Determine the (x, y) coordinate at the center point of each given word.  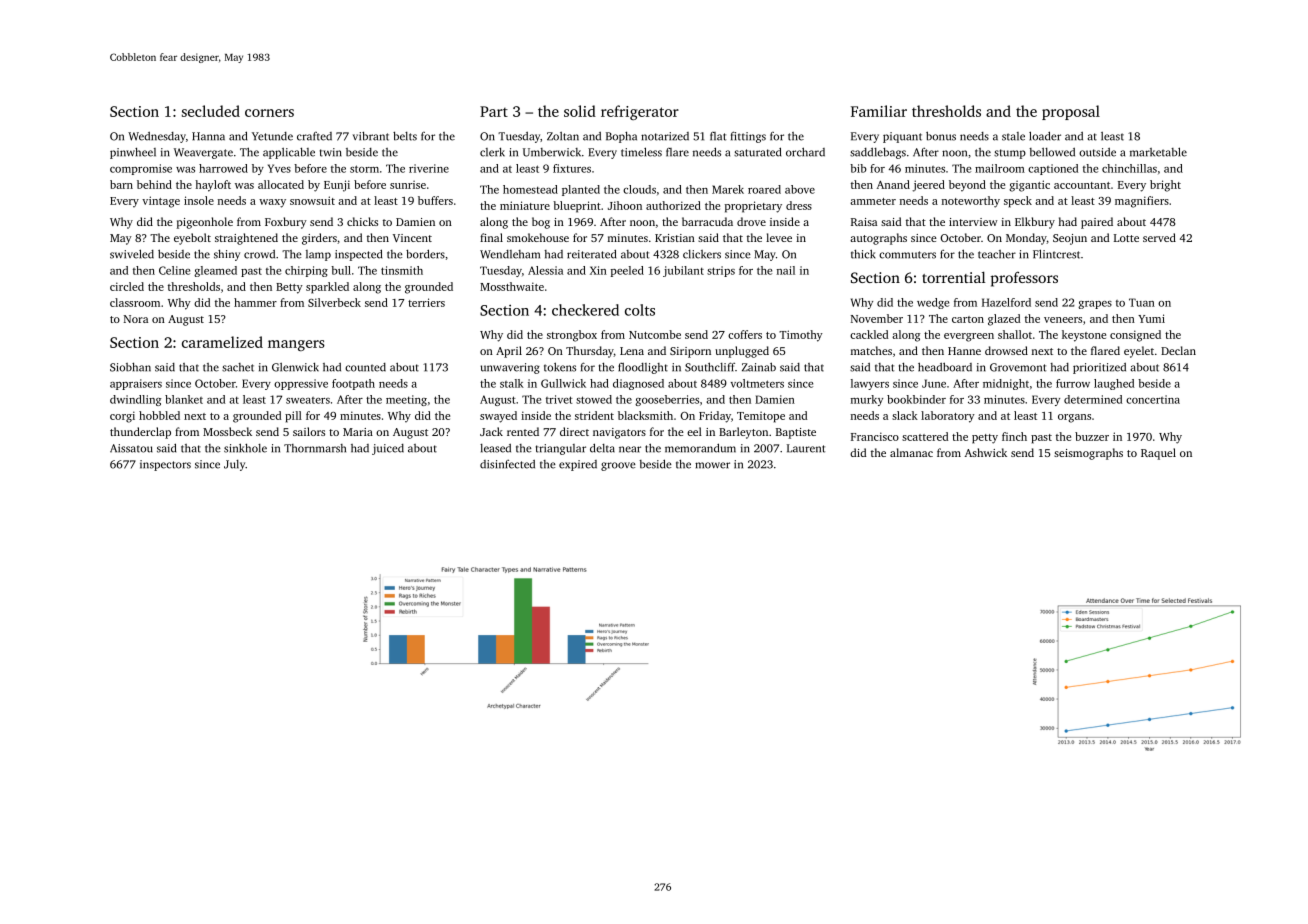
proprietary (753, 207)
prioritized (1099, 368)
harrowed (223, 168)
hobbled (159, 415)
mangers (296, 345)
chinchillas (1129, 168)
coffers (745, 334)
